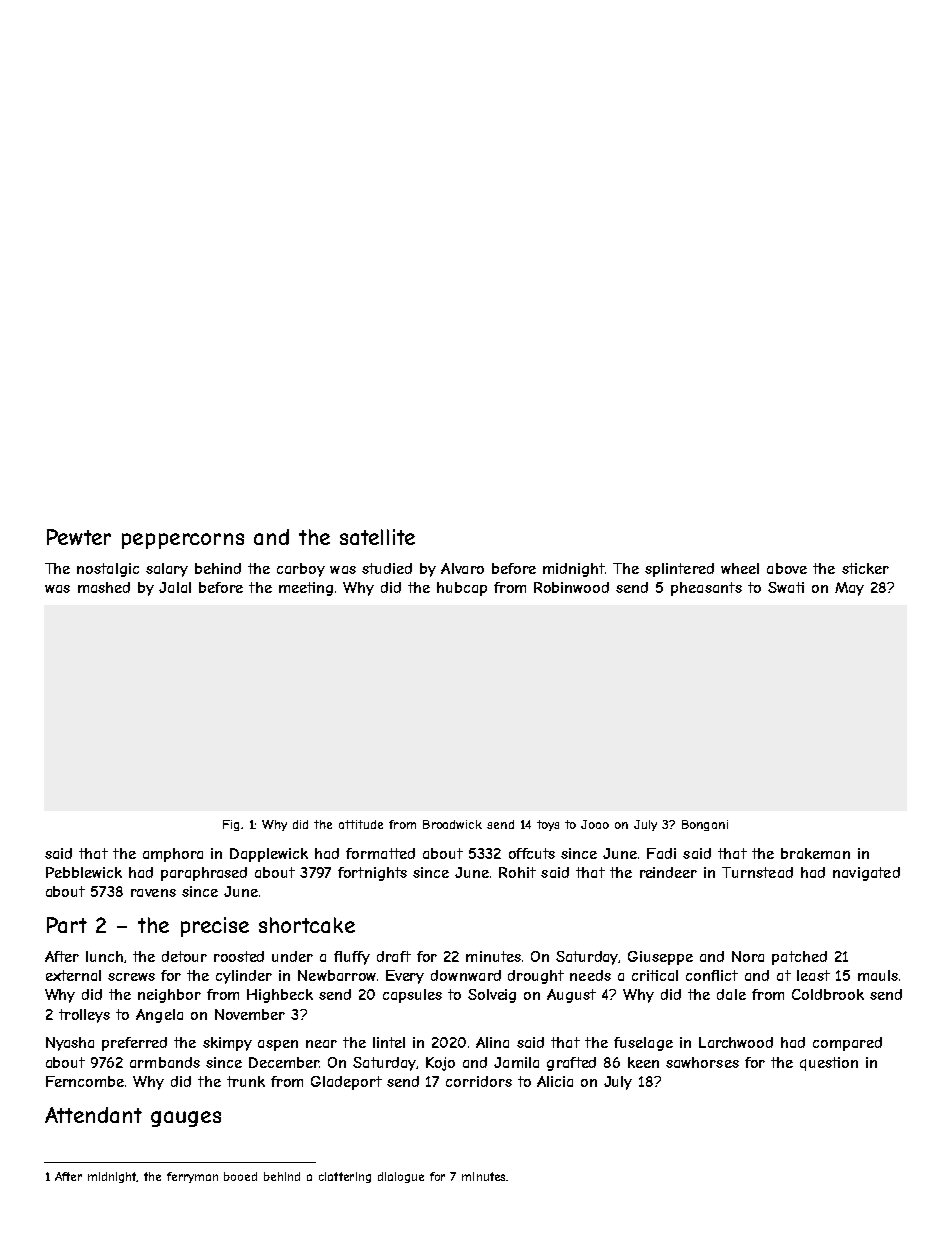 The width and height of the page is (952, 1233). What do you see at coordinates (361, 824) in the page?
I see `attitude` at bounding box center [361, 824].
